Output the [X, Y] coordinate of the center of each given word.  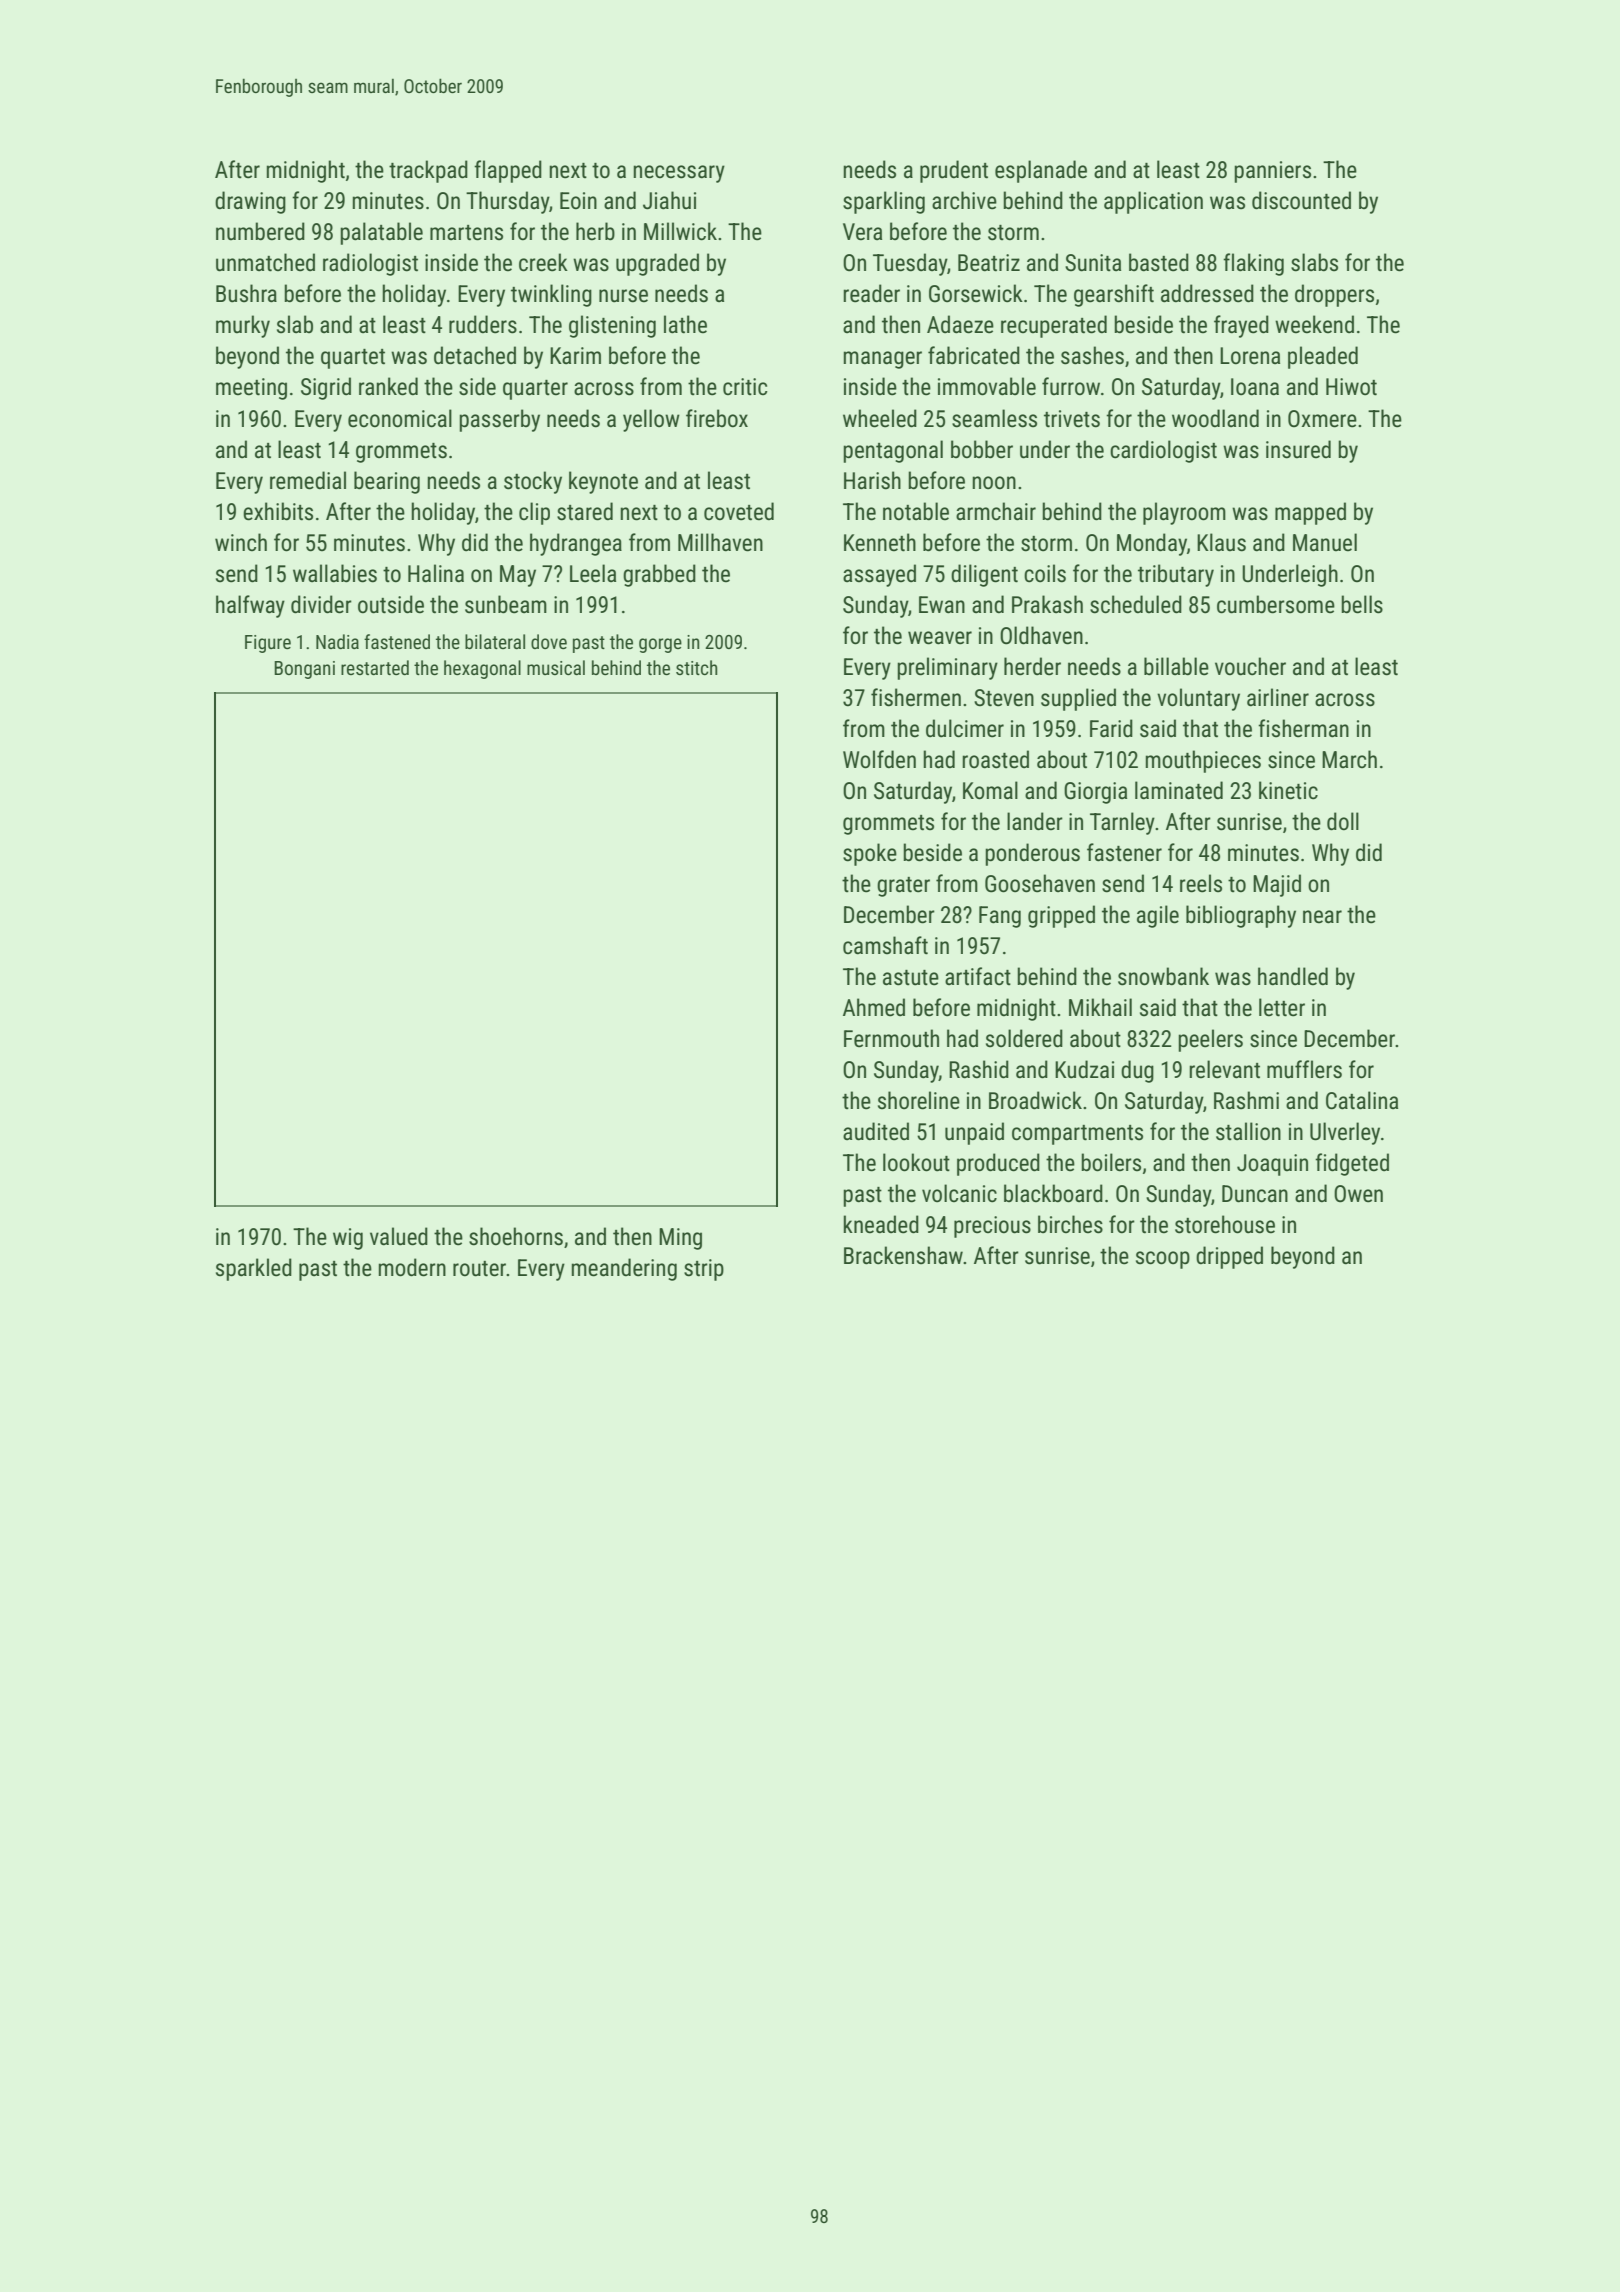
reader [871, 293]
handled [1293, 976]
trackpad [428, 171]
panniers [1272, 172]
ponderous [1032, 854]
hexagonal [482, 669]
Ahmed [874, 1007]
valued [399, 1236]
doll [1343, 821]
